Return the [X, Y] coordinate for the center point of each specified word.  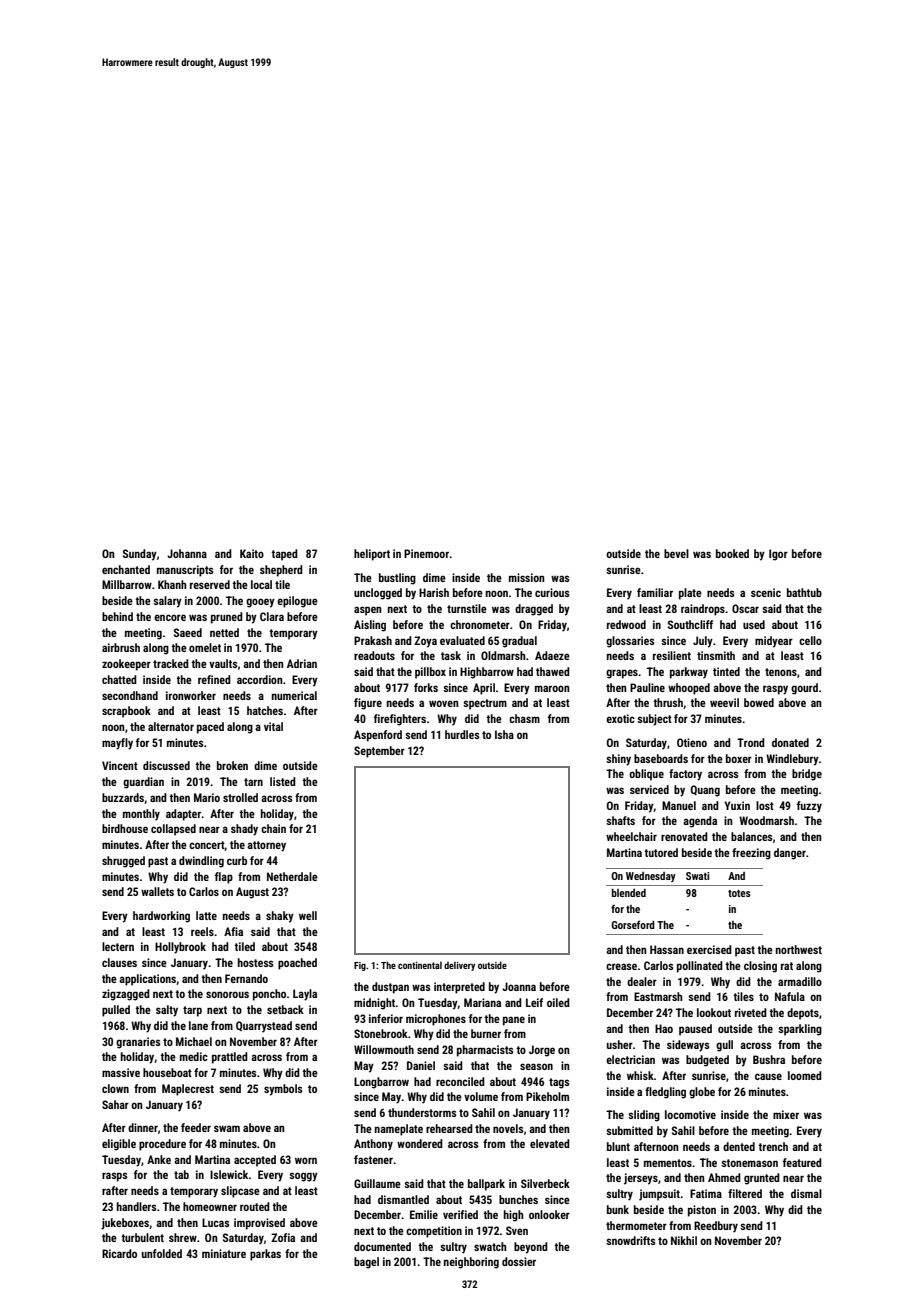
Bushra [769, 1059]
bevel [676, 553]
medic [194, 1056]
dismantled [403, 1199]
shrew [183, 1237]
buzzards [123, 797]
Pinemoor [426, 553]
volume [481, 1096]
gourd [804, 689]
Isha [504, 734]
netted [224, 632]
